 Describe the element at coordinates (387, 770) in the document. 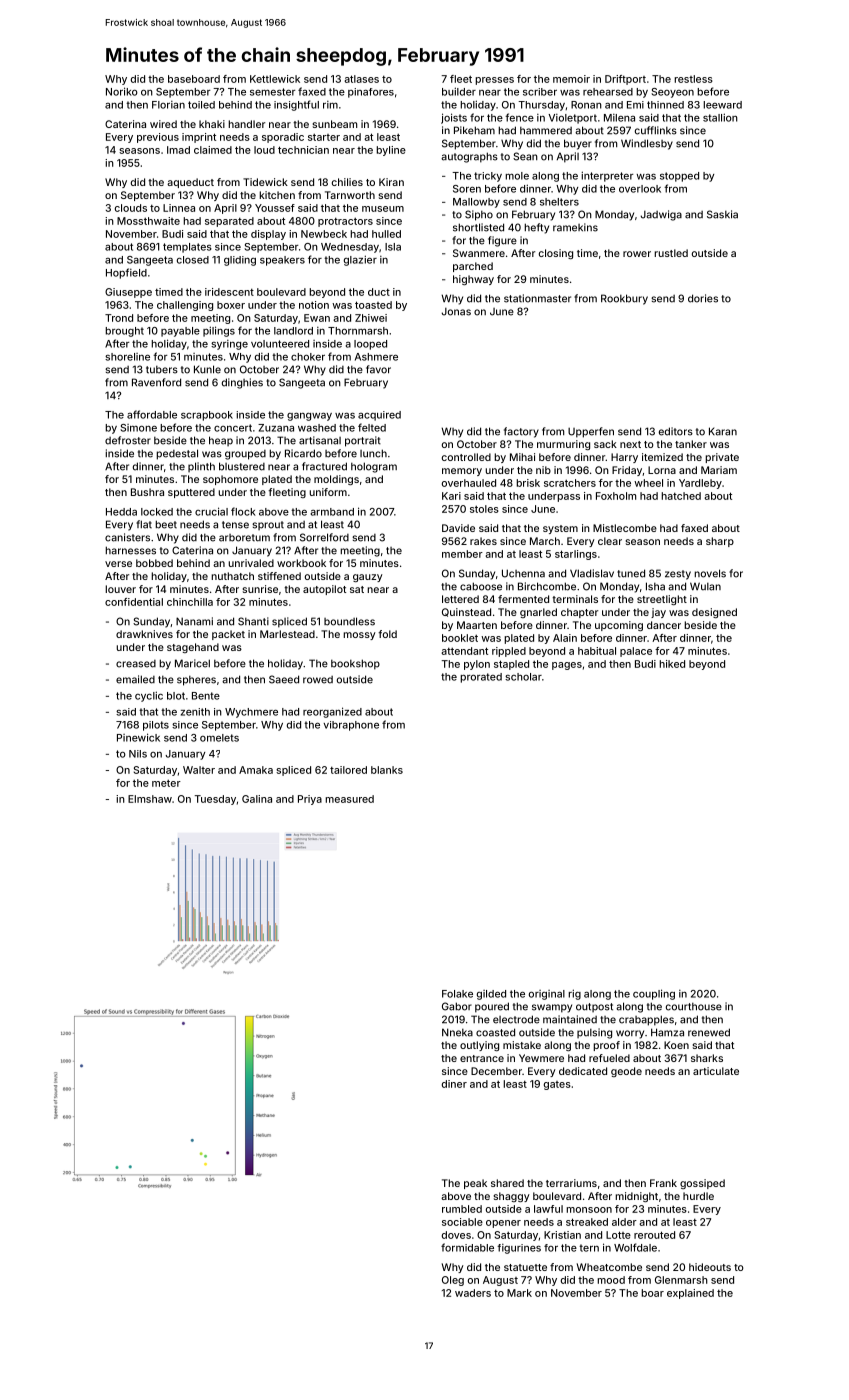

I see `blanks` at that location.
